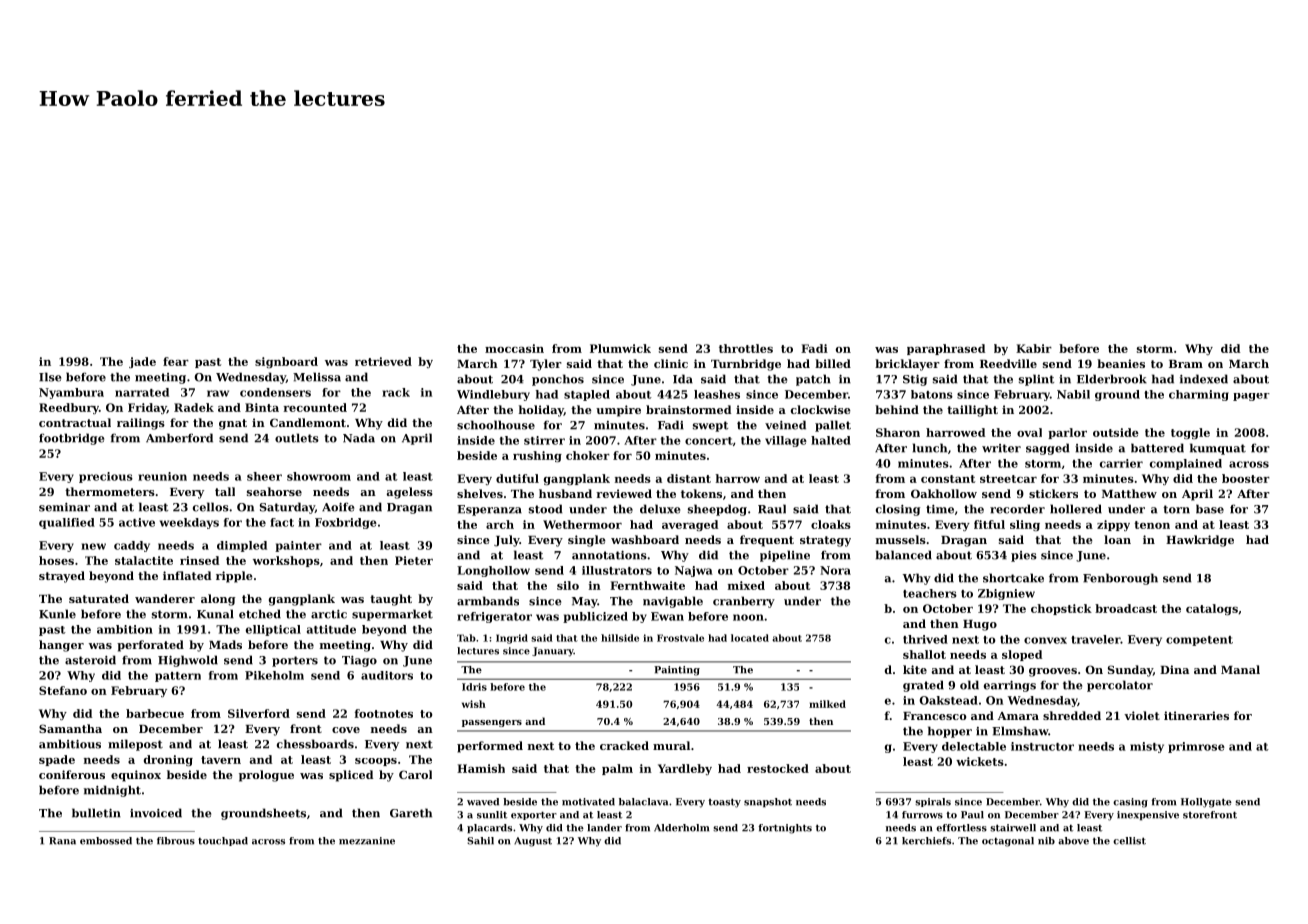 This screenshot has width=1308, height=924. Describe the element at coordinates (681, 828) in the screenshot. I see `Alderholm` at that location.
